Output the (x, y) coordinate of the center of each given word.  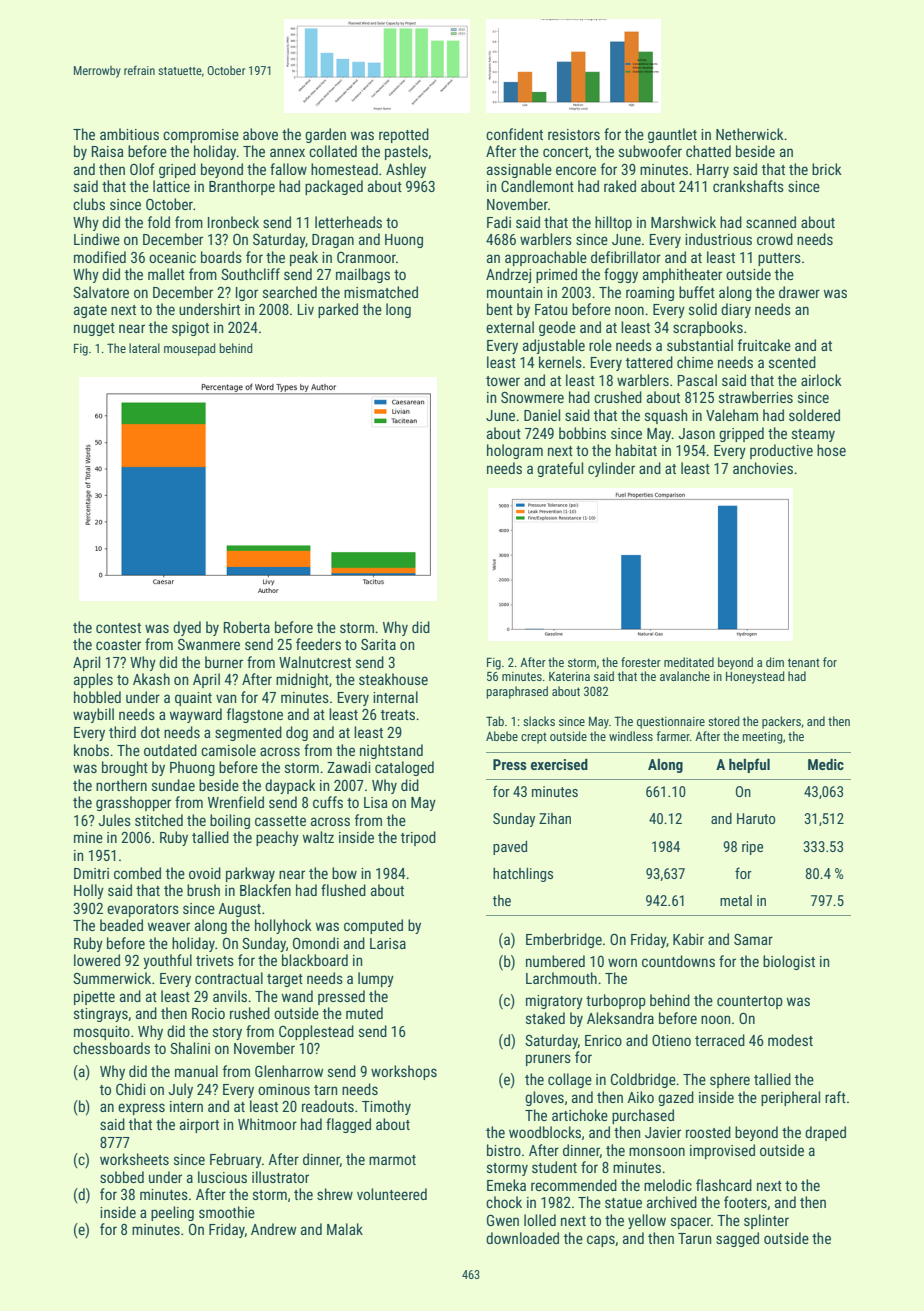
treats (398, 715)
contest (118, 628)
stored (723, 721)
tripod (418, 838)
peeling (172, 1213)
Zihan (555, 818)
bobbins (582, 433)
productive (781, 451)
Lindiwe (97, 239)
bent (500, 309)
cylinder (611, 469)
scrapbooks (708, 328)
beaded (121, 925)
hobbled (97, 697)
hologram (515, 451)
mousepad (189, 349)
